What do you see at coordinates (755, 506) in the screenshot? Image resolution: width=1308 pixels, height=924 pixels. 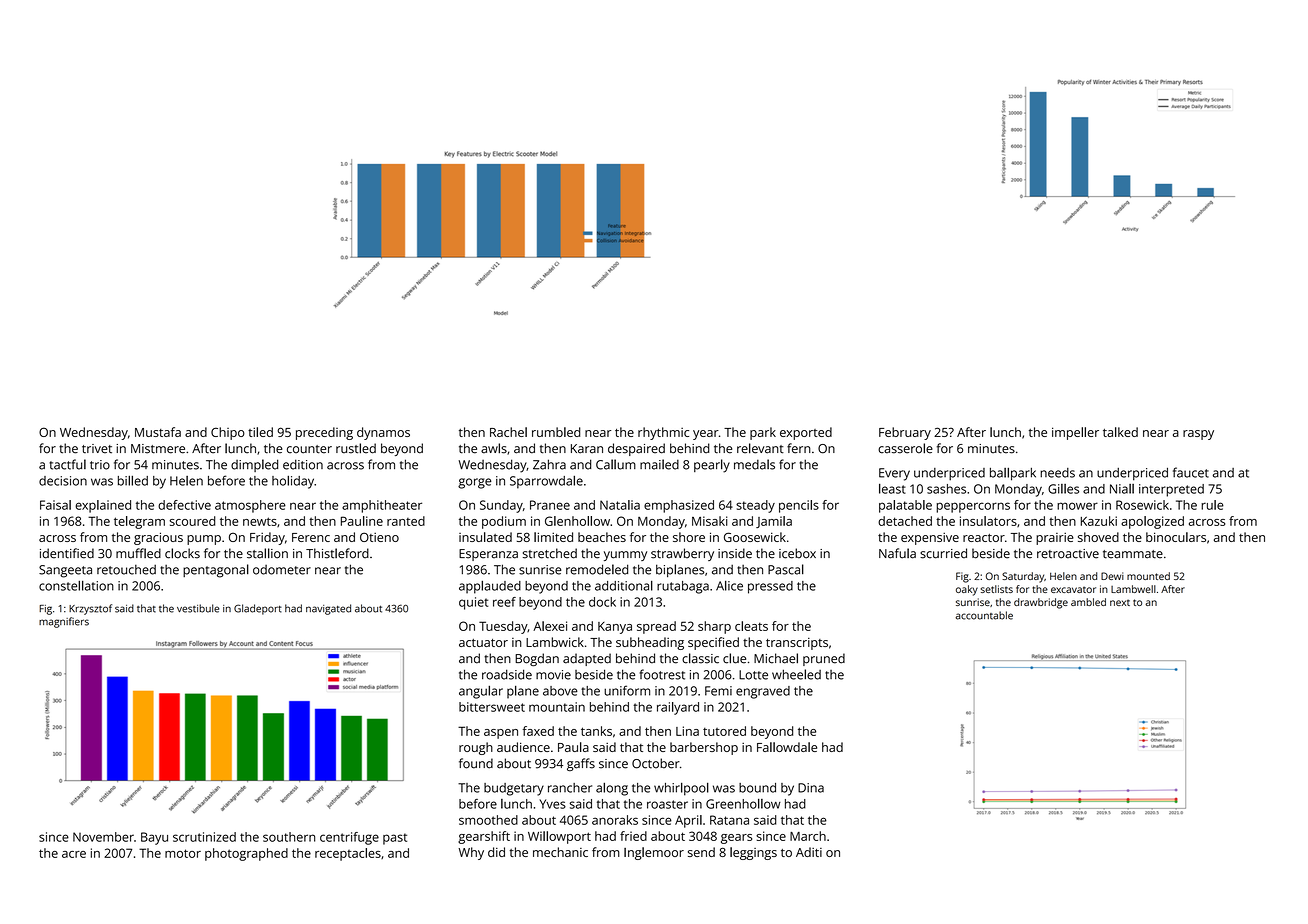 I see `steady` at bounding box center [755, 506].
